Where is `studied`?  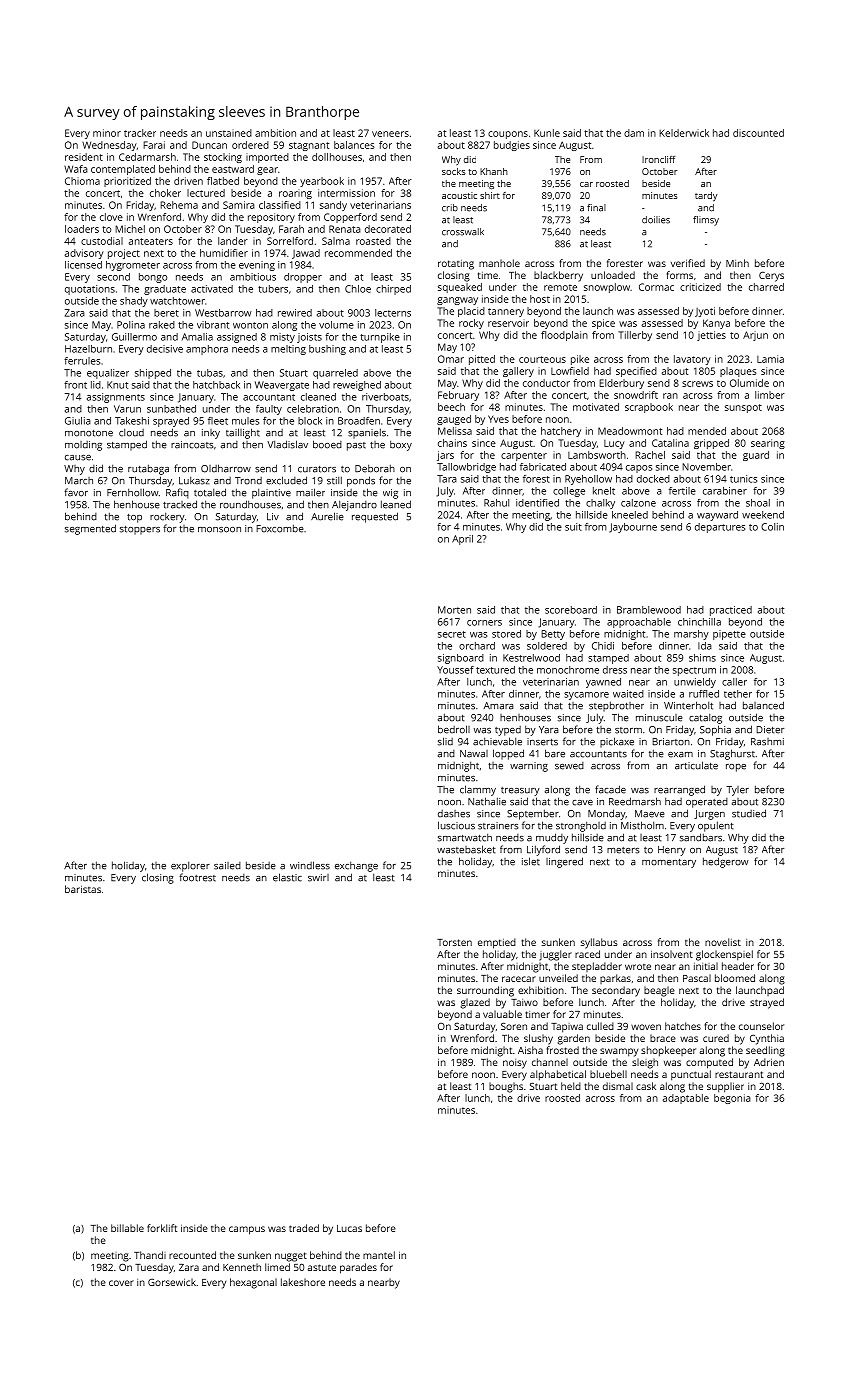
studied is located at coordinates (749, 813).
